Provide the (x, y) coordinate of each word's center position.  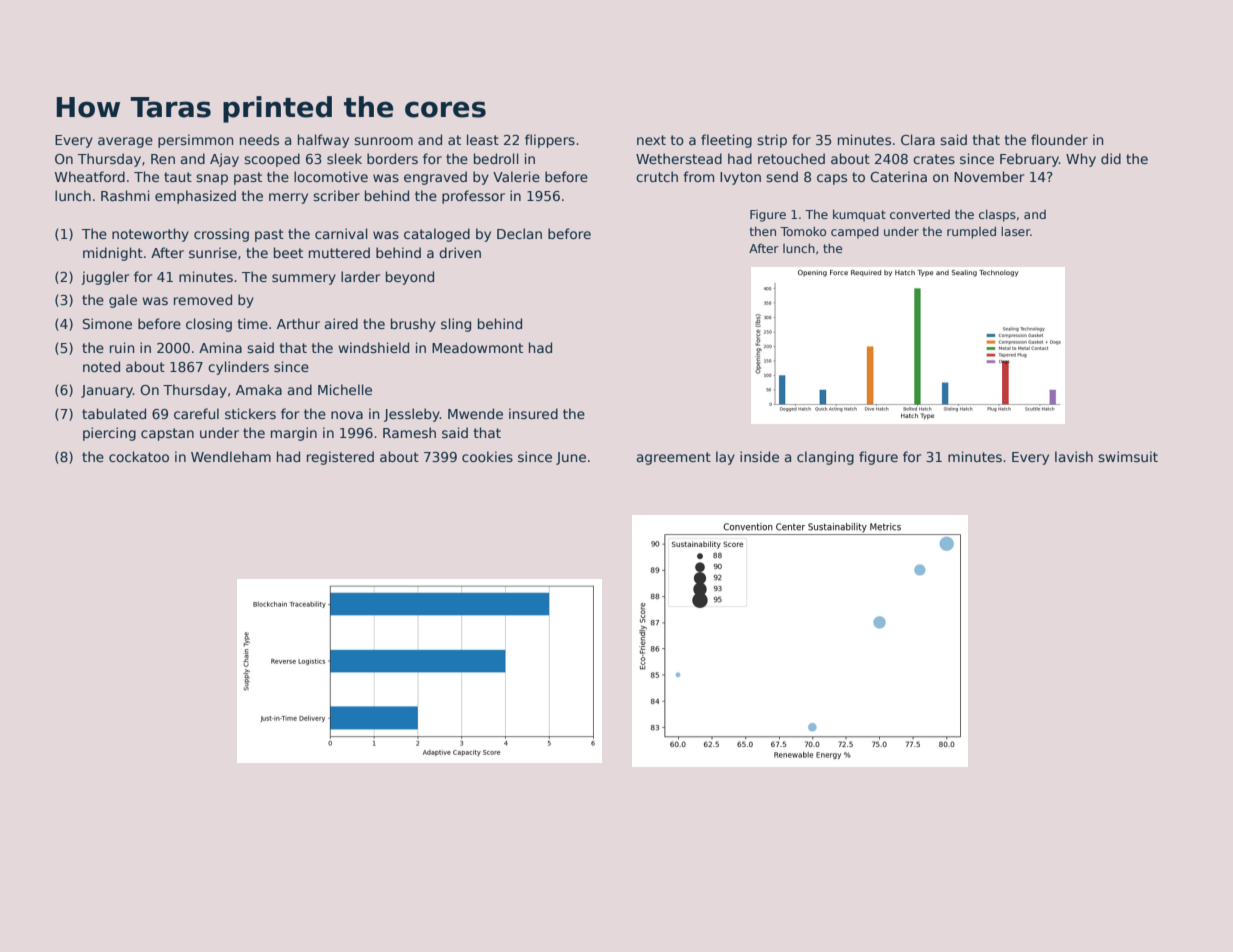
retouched (791, 158)
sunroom (383, 141)
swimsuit (1128, 456)
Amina (220, 347)
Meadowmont (477, 347)
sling (456, 325)
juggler (105, 278)
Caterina (898, 176)
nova (347, 415)
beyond (410, 278)
